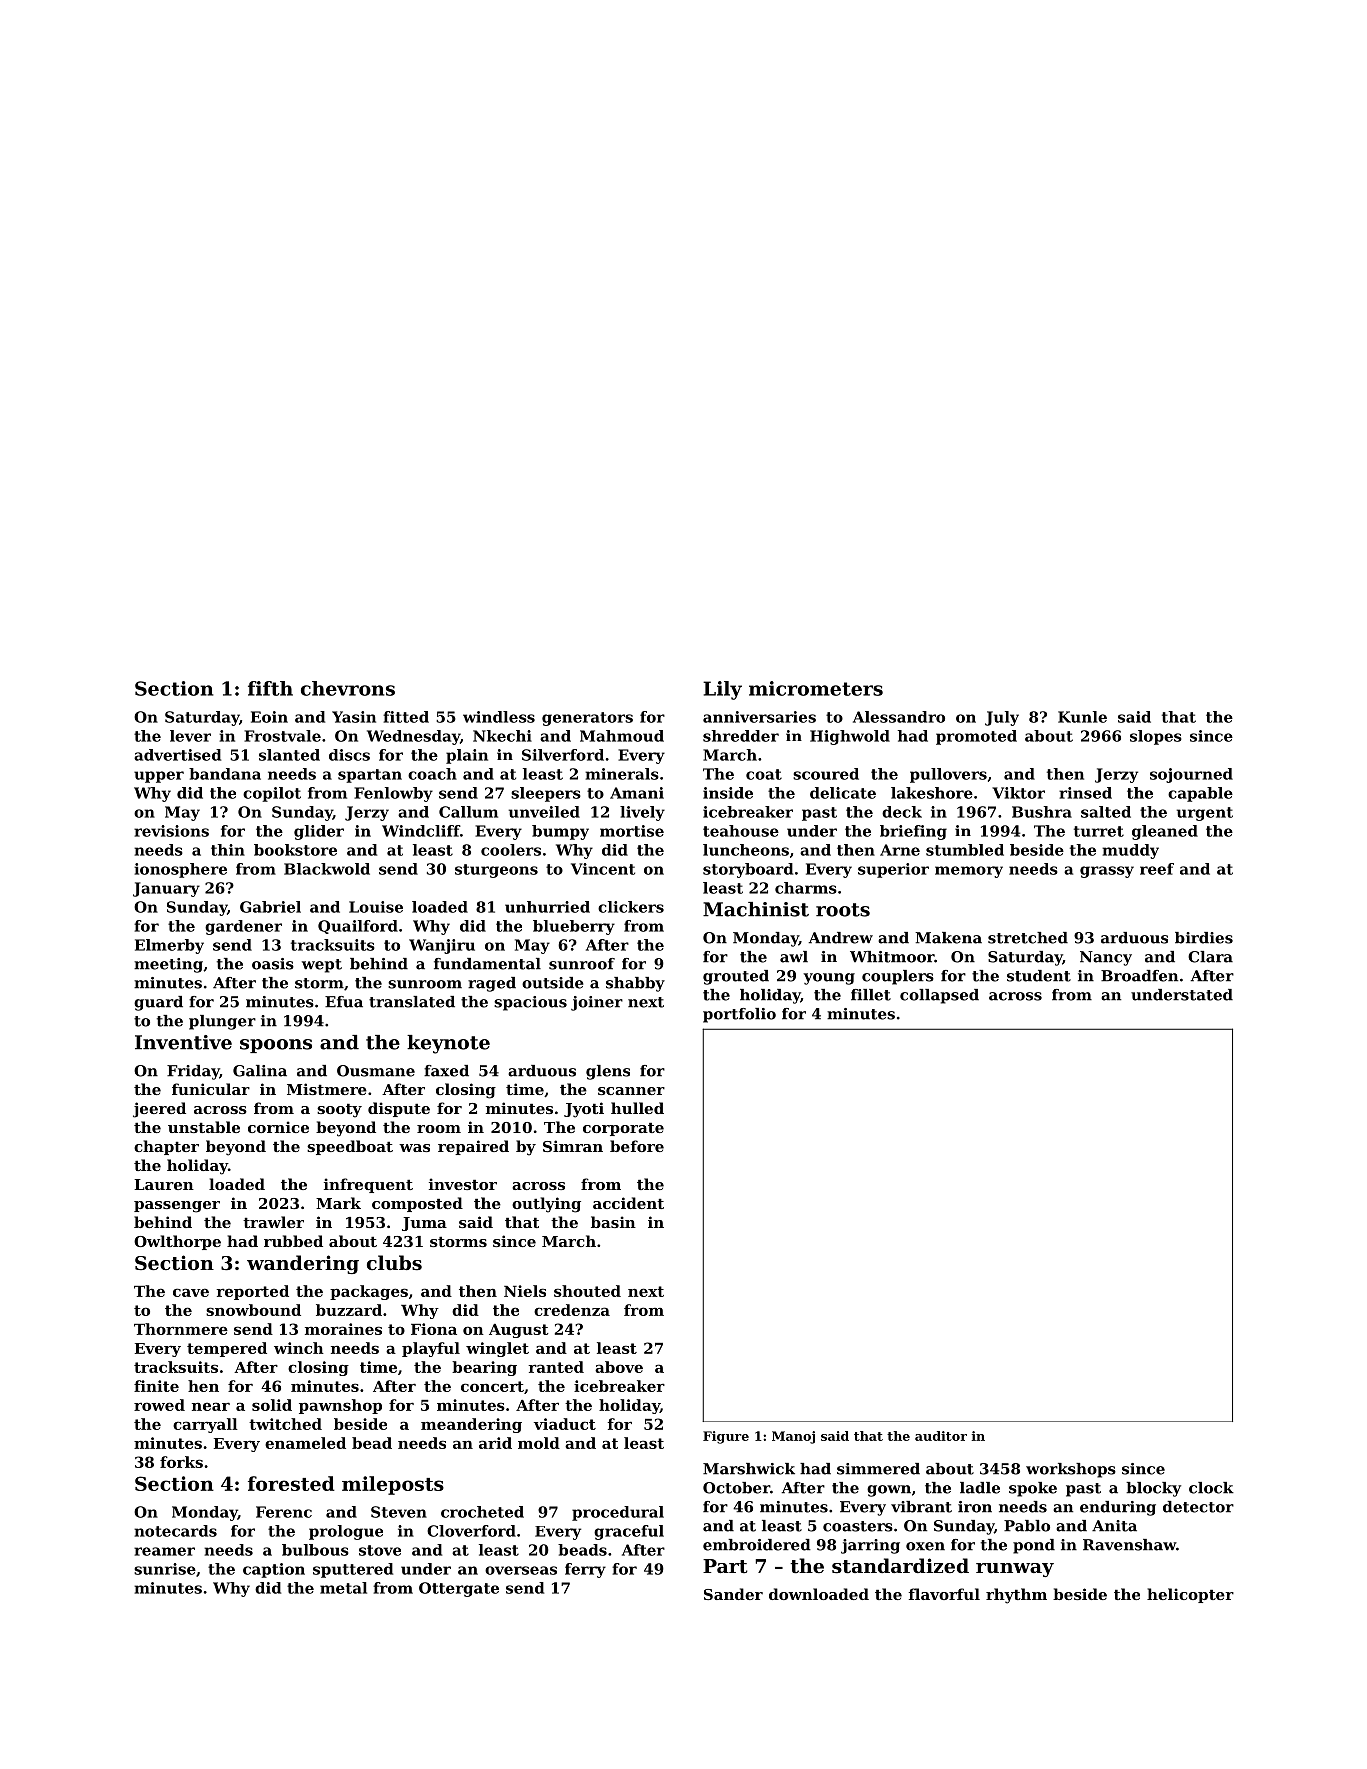 This document has width=1367, height=1769. Describe the element at coordinates (741, 831) in the document. I see `teahouse` at that location.
